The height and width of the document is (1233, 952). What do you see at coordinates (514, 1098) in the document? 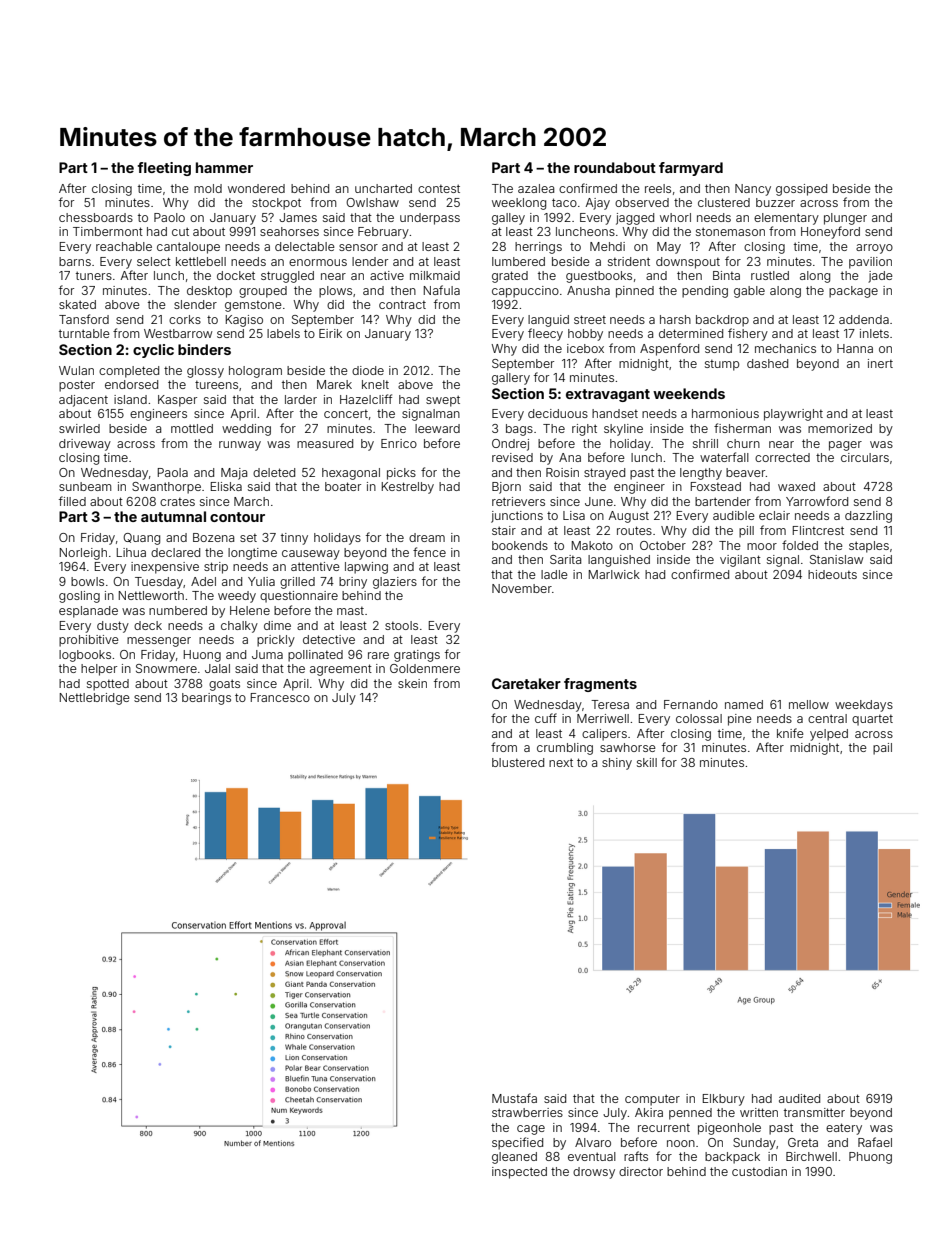
I see `Mustafa` at bounding box center [514, 1098].
